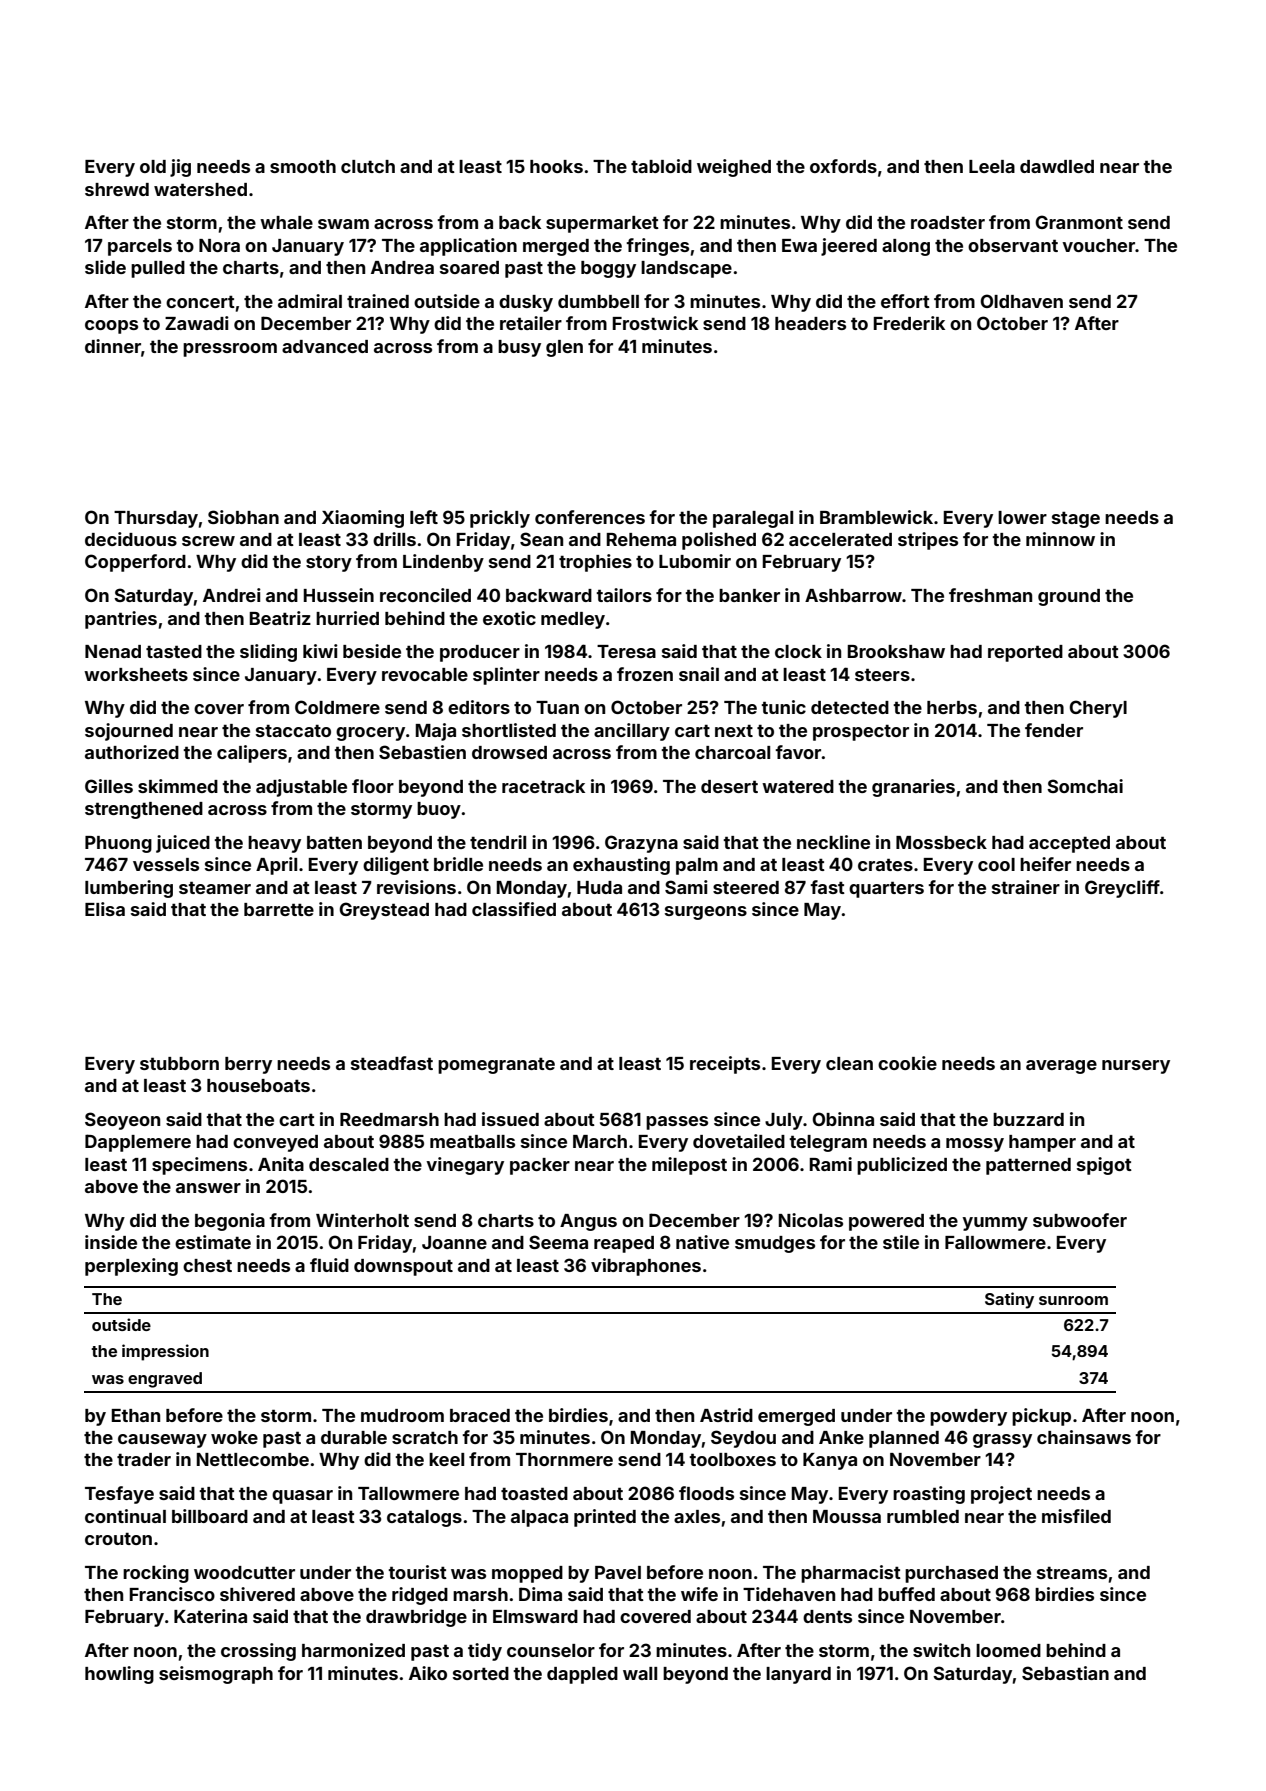 Image resolution: width=1266 pixels, height=1791 pixels. I want to click on seismograph, so click(216, 1675).
